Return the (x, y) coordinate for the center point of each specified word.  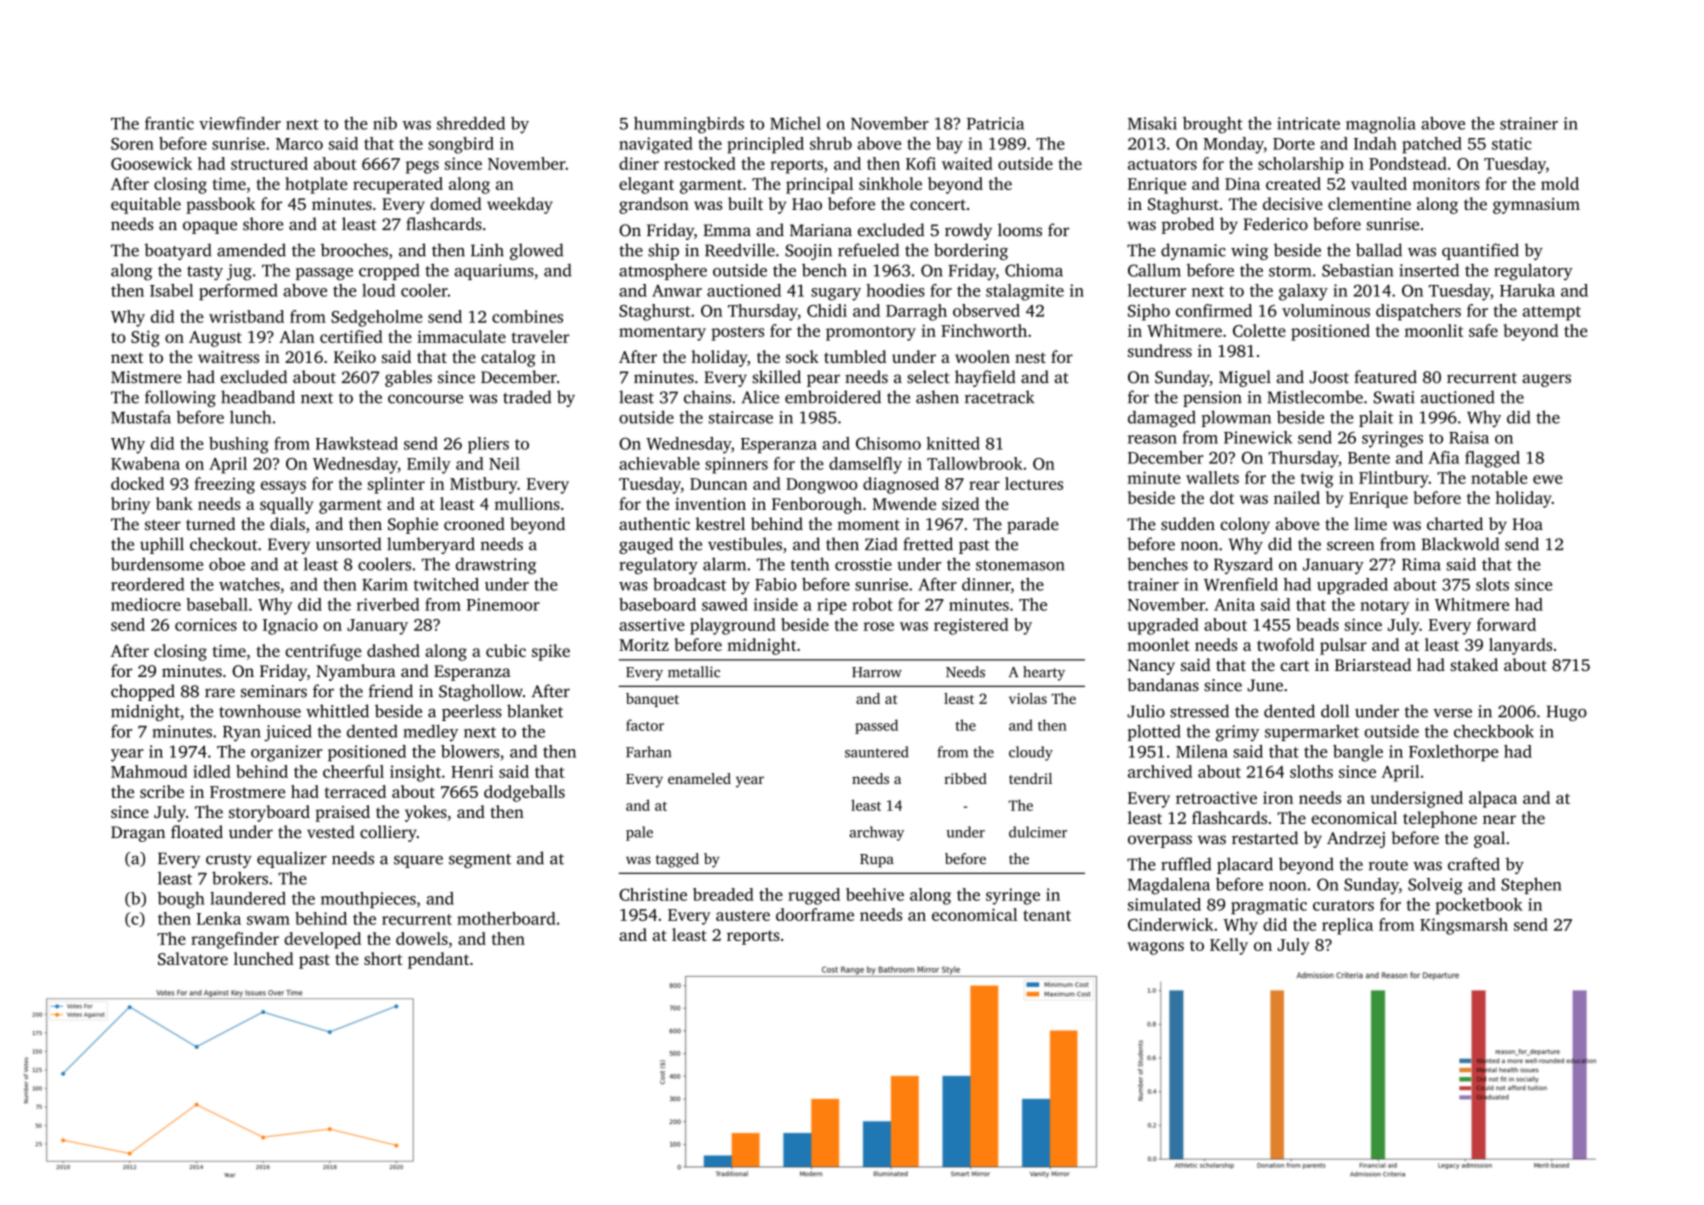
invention (710, 504)
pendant (438, 960)
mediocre (146, 604)
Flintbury (1394, 479)
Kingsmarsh (1464, 926)
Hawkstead (357, 443)
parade (1033, 525)
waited (967, 163)
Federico (1276, 224)
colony (1245, 525)
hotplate (316, 185)
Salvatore (193, 958)
